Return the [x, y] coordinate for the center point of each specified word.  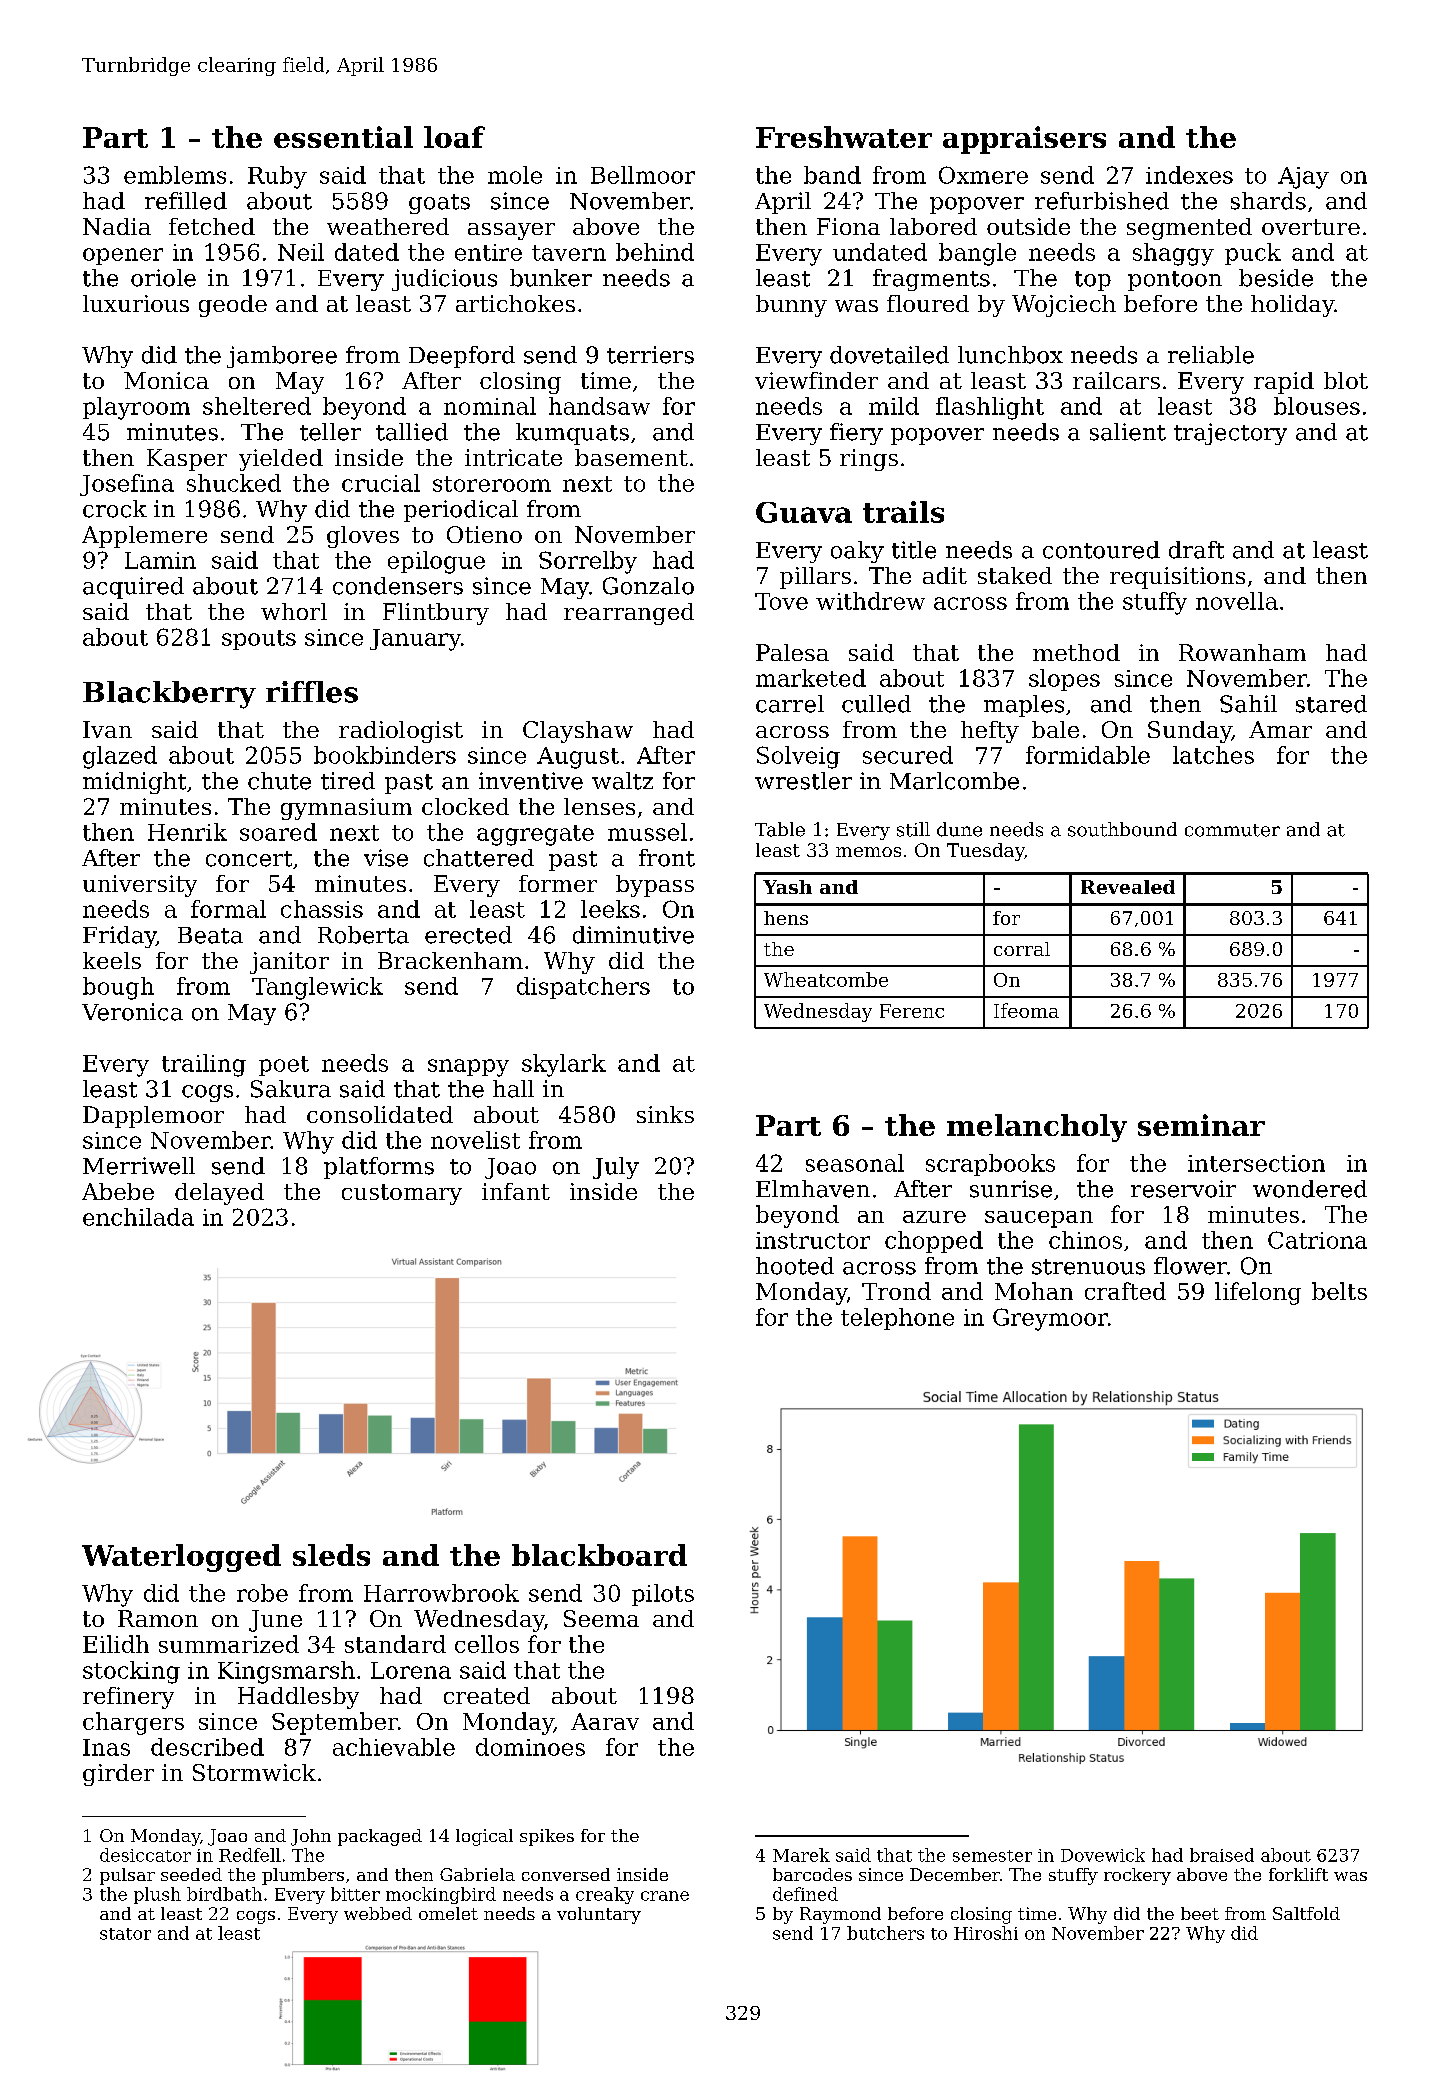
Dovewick [1103, 1855]
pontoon [1175, 281]
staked [1015, 575]
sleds [331, 1555]
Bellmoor [643, 175]
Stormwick [254, 1772]
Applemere [144, 537]
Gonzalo [648, 586]
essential [343, 137]
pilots [663, 1595]
